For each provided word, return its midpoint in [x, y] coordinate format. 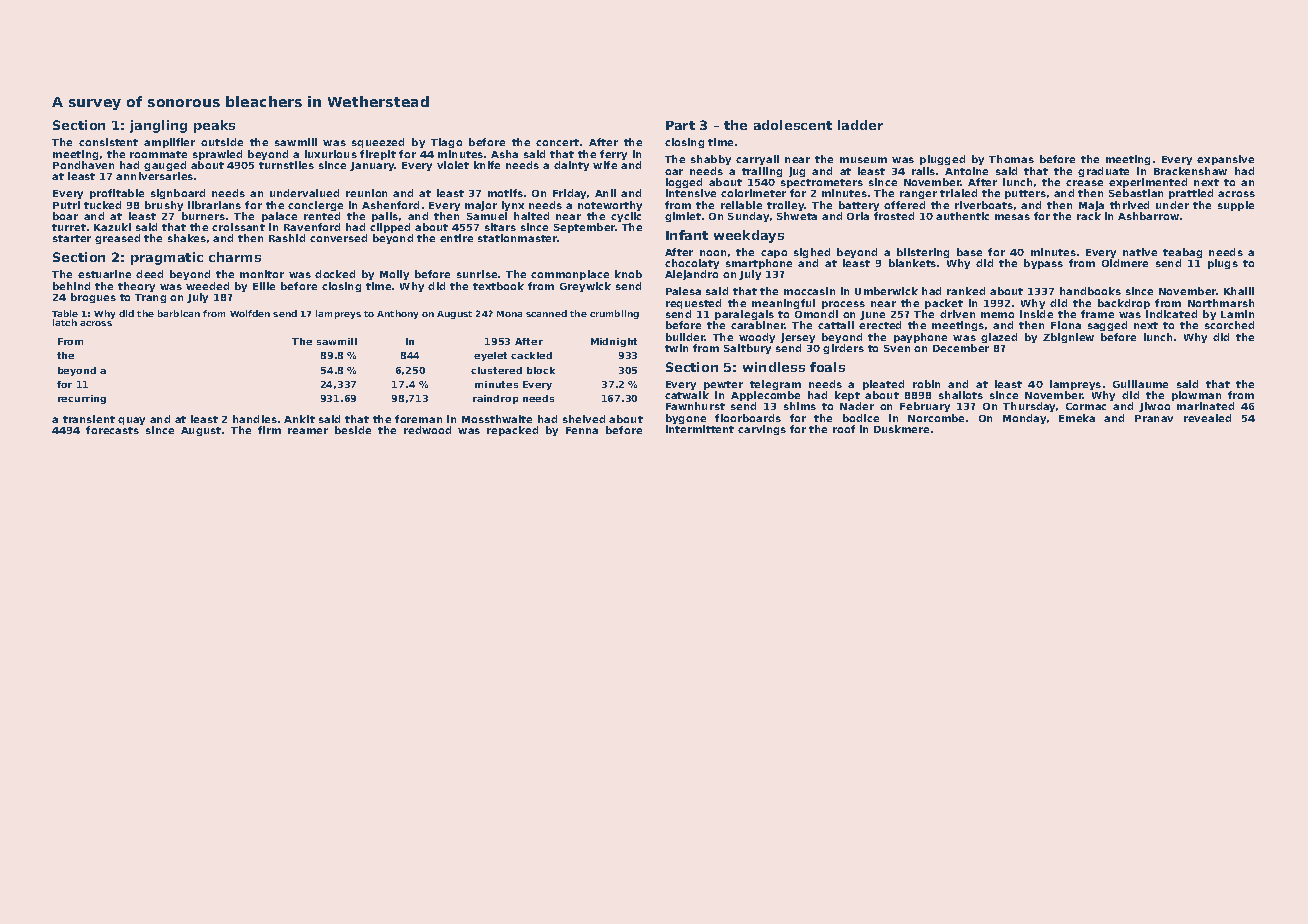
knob [628, 274]
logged [684, 183]
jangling [158, 126]
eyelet [490, 356]
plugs [1223, 264]
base [969, 252]
